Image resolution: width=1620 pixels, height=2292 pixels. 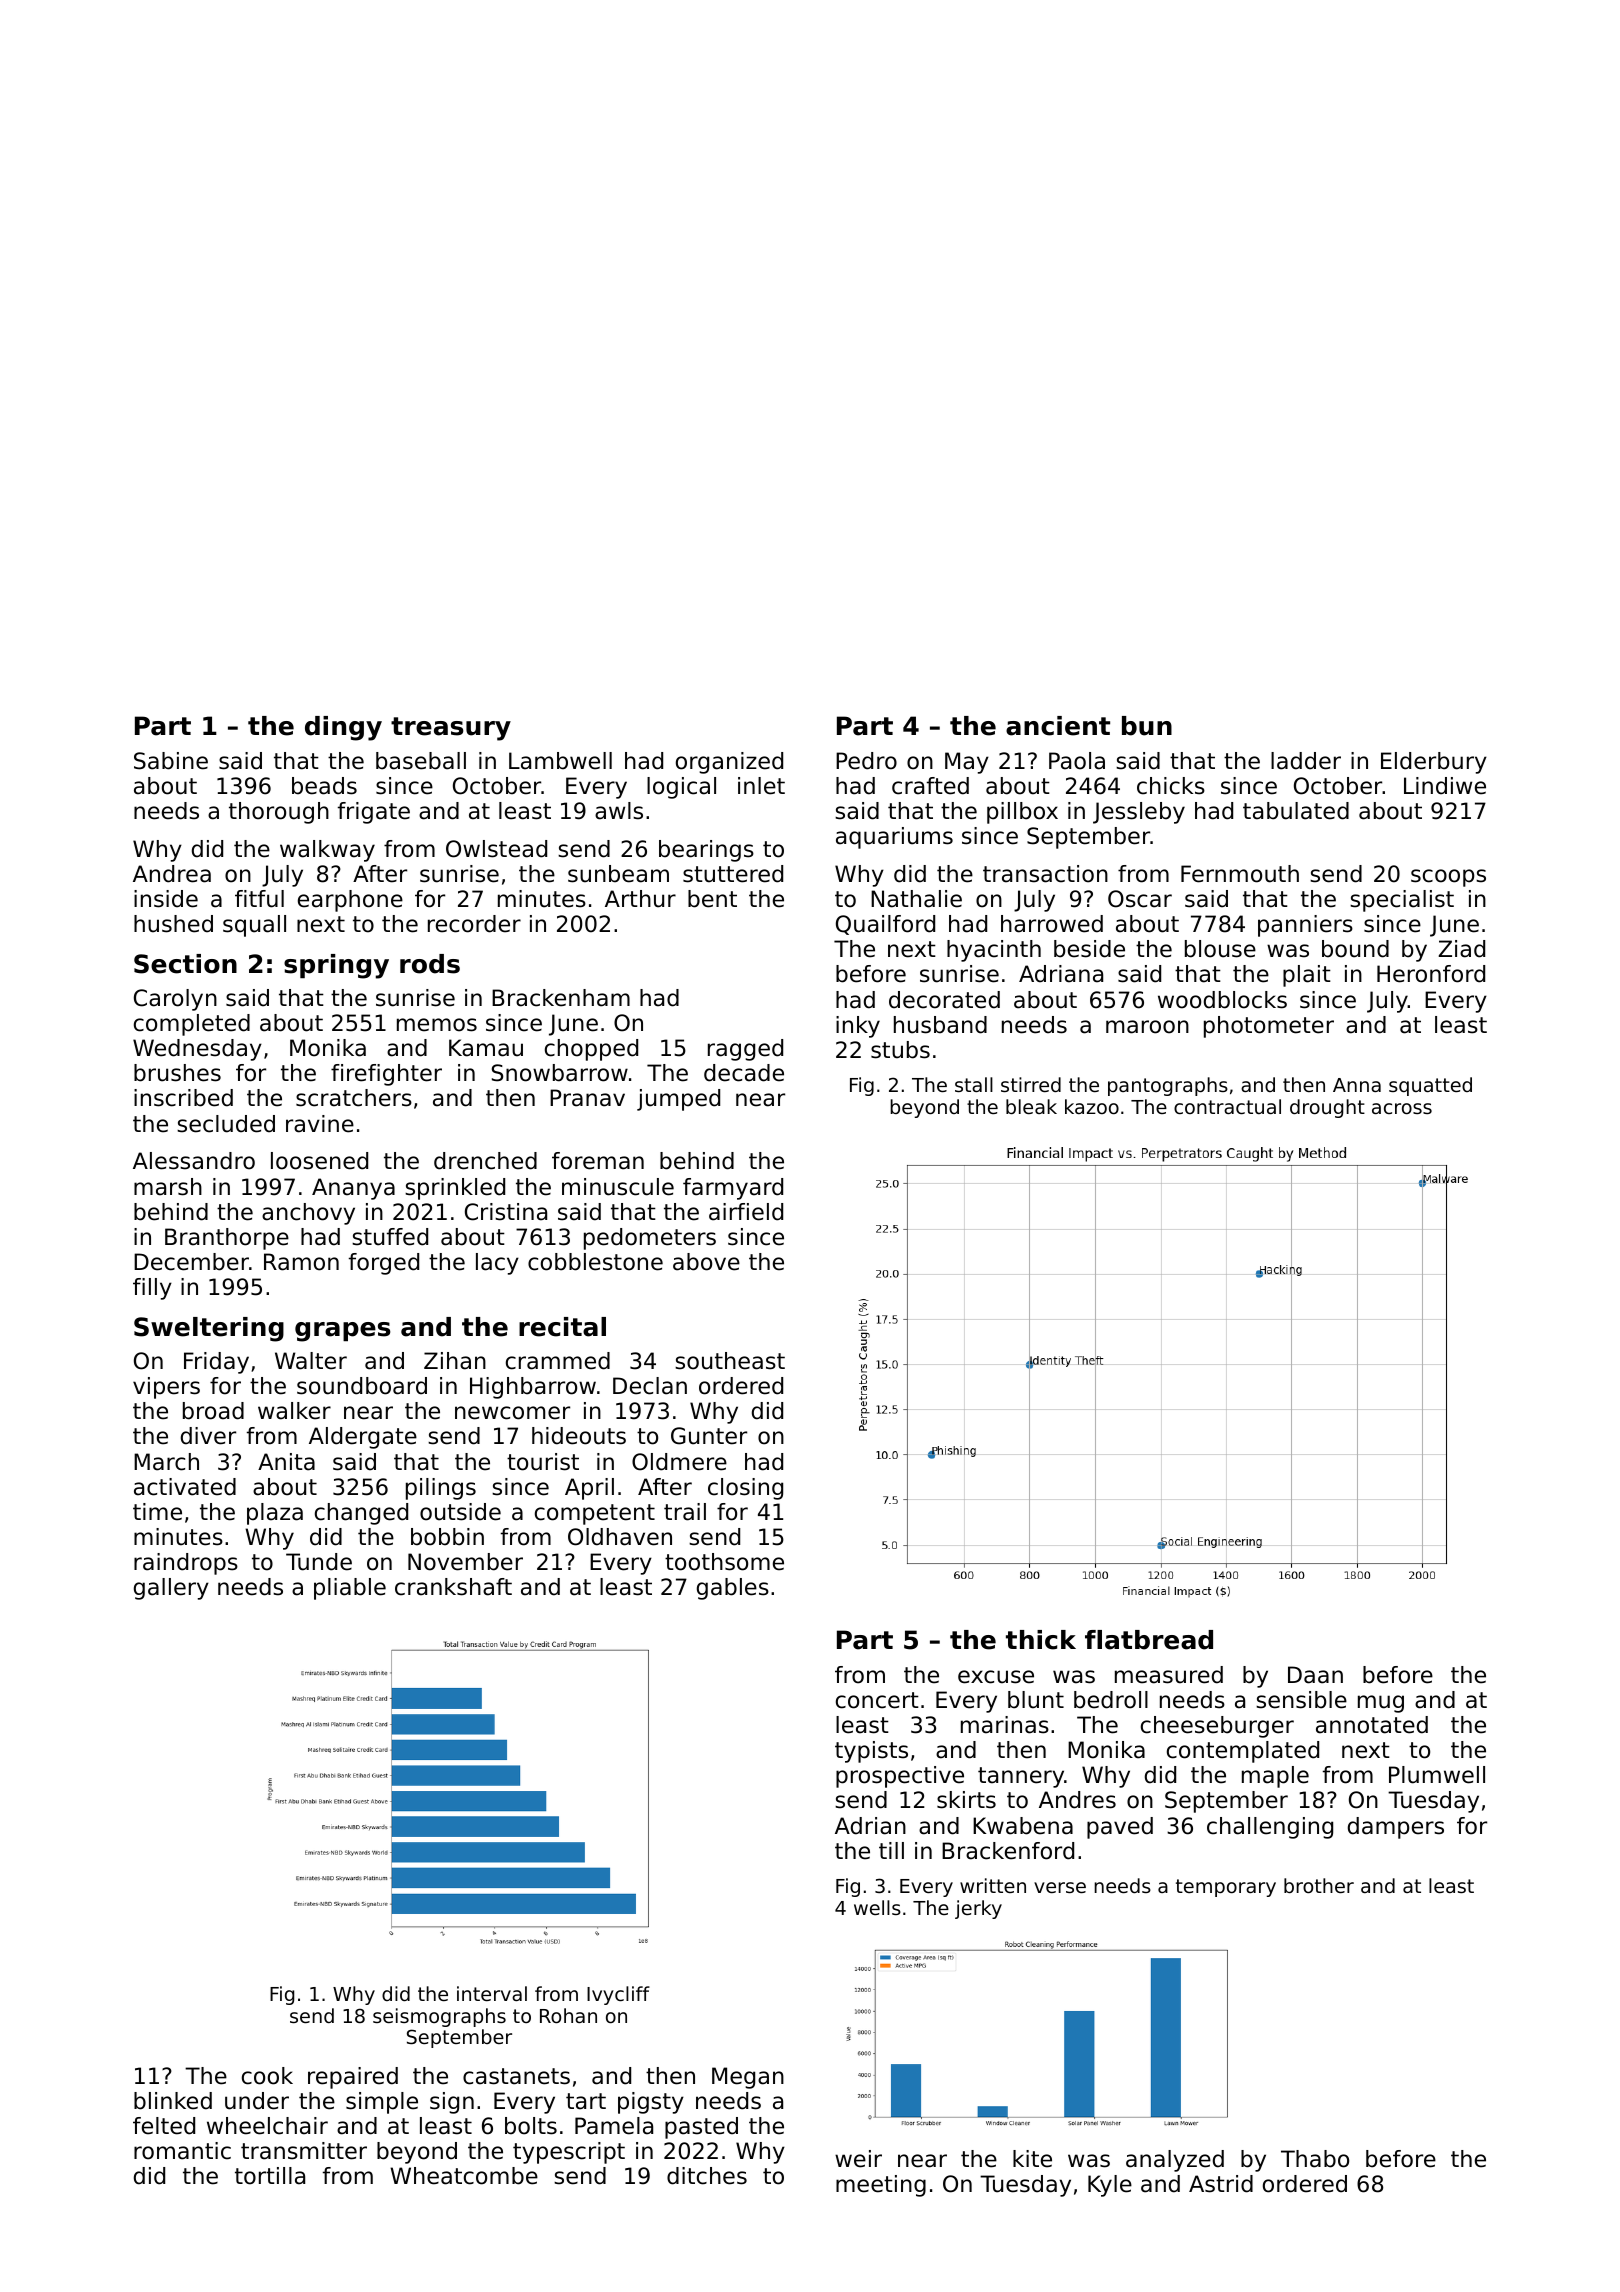 I want to click on flatbread, so click(x=1149, y=1640).
